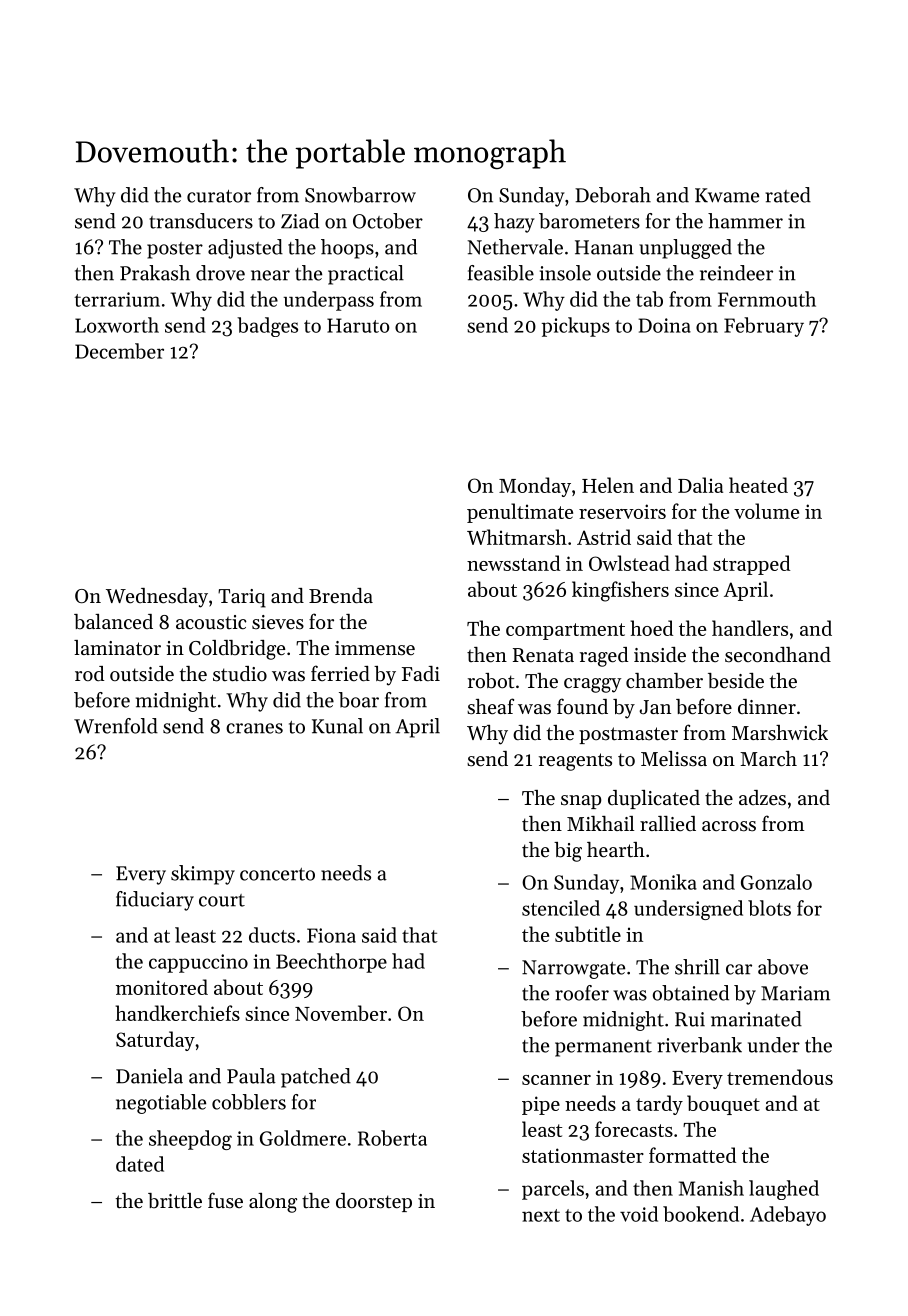 The image size is (908, 1316). I want to click on big, so click(568, 852).
